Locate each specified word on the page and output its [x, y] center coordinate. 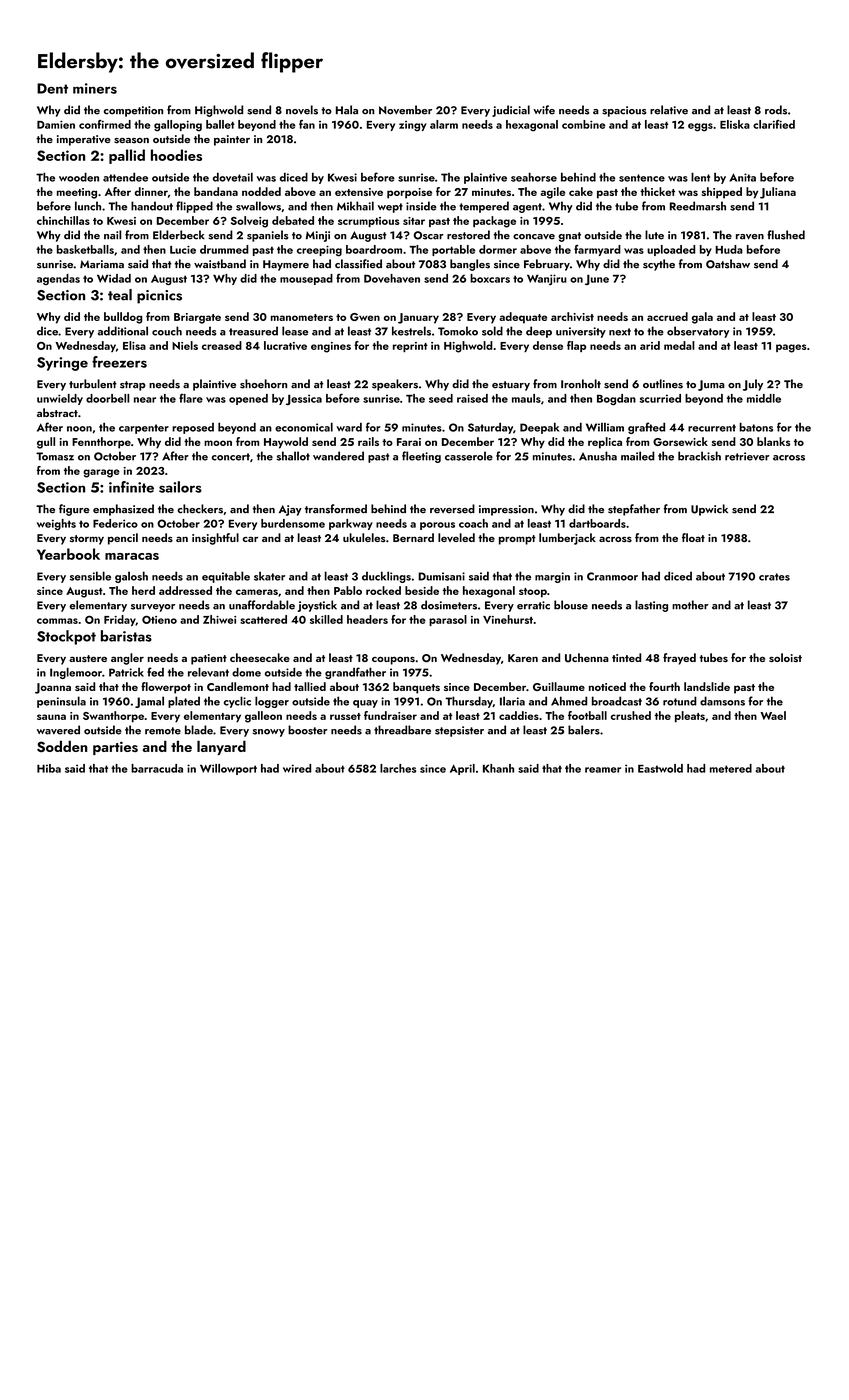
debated [293, 220]
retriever [747, 456]
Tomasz [55, 456]
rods [776, 110]
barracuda [157, 768]
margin [552, 577]
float [693, 537]
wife [544, 110]
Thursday [469, 702]
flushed [786, 235]
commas [57, 621]
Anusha [598, 456]
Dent [52, 88]
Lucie [183, 249]
